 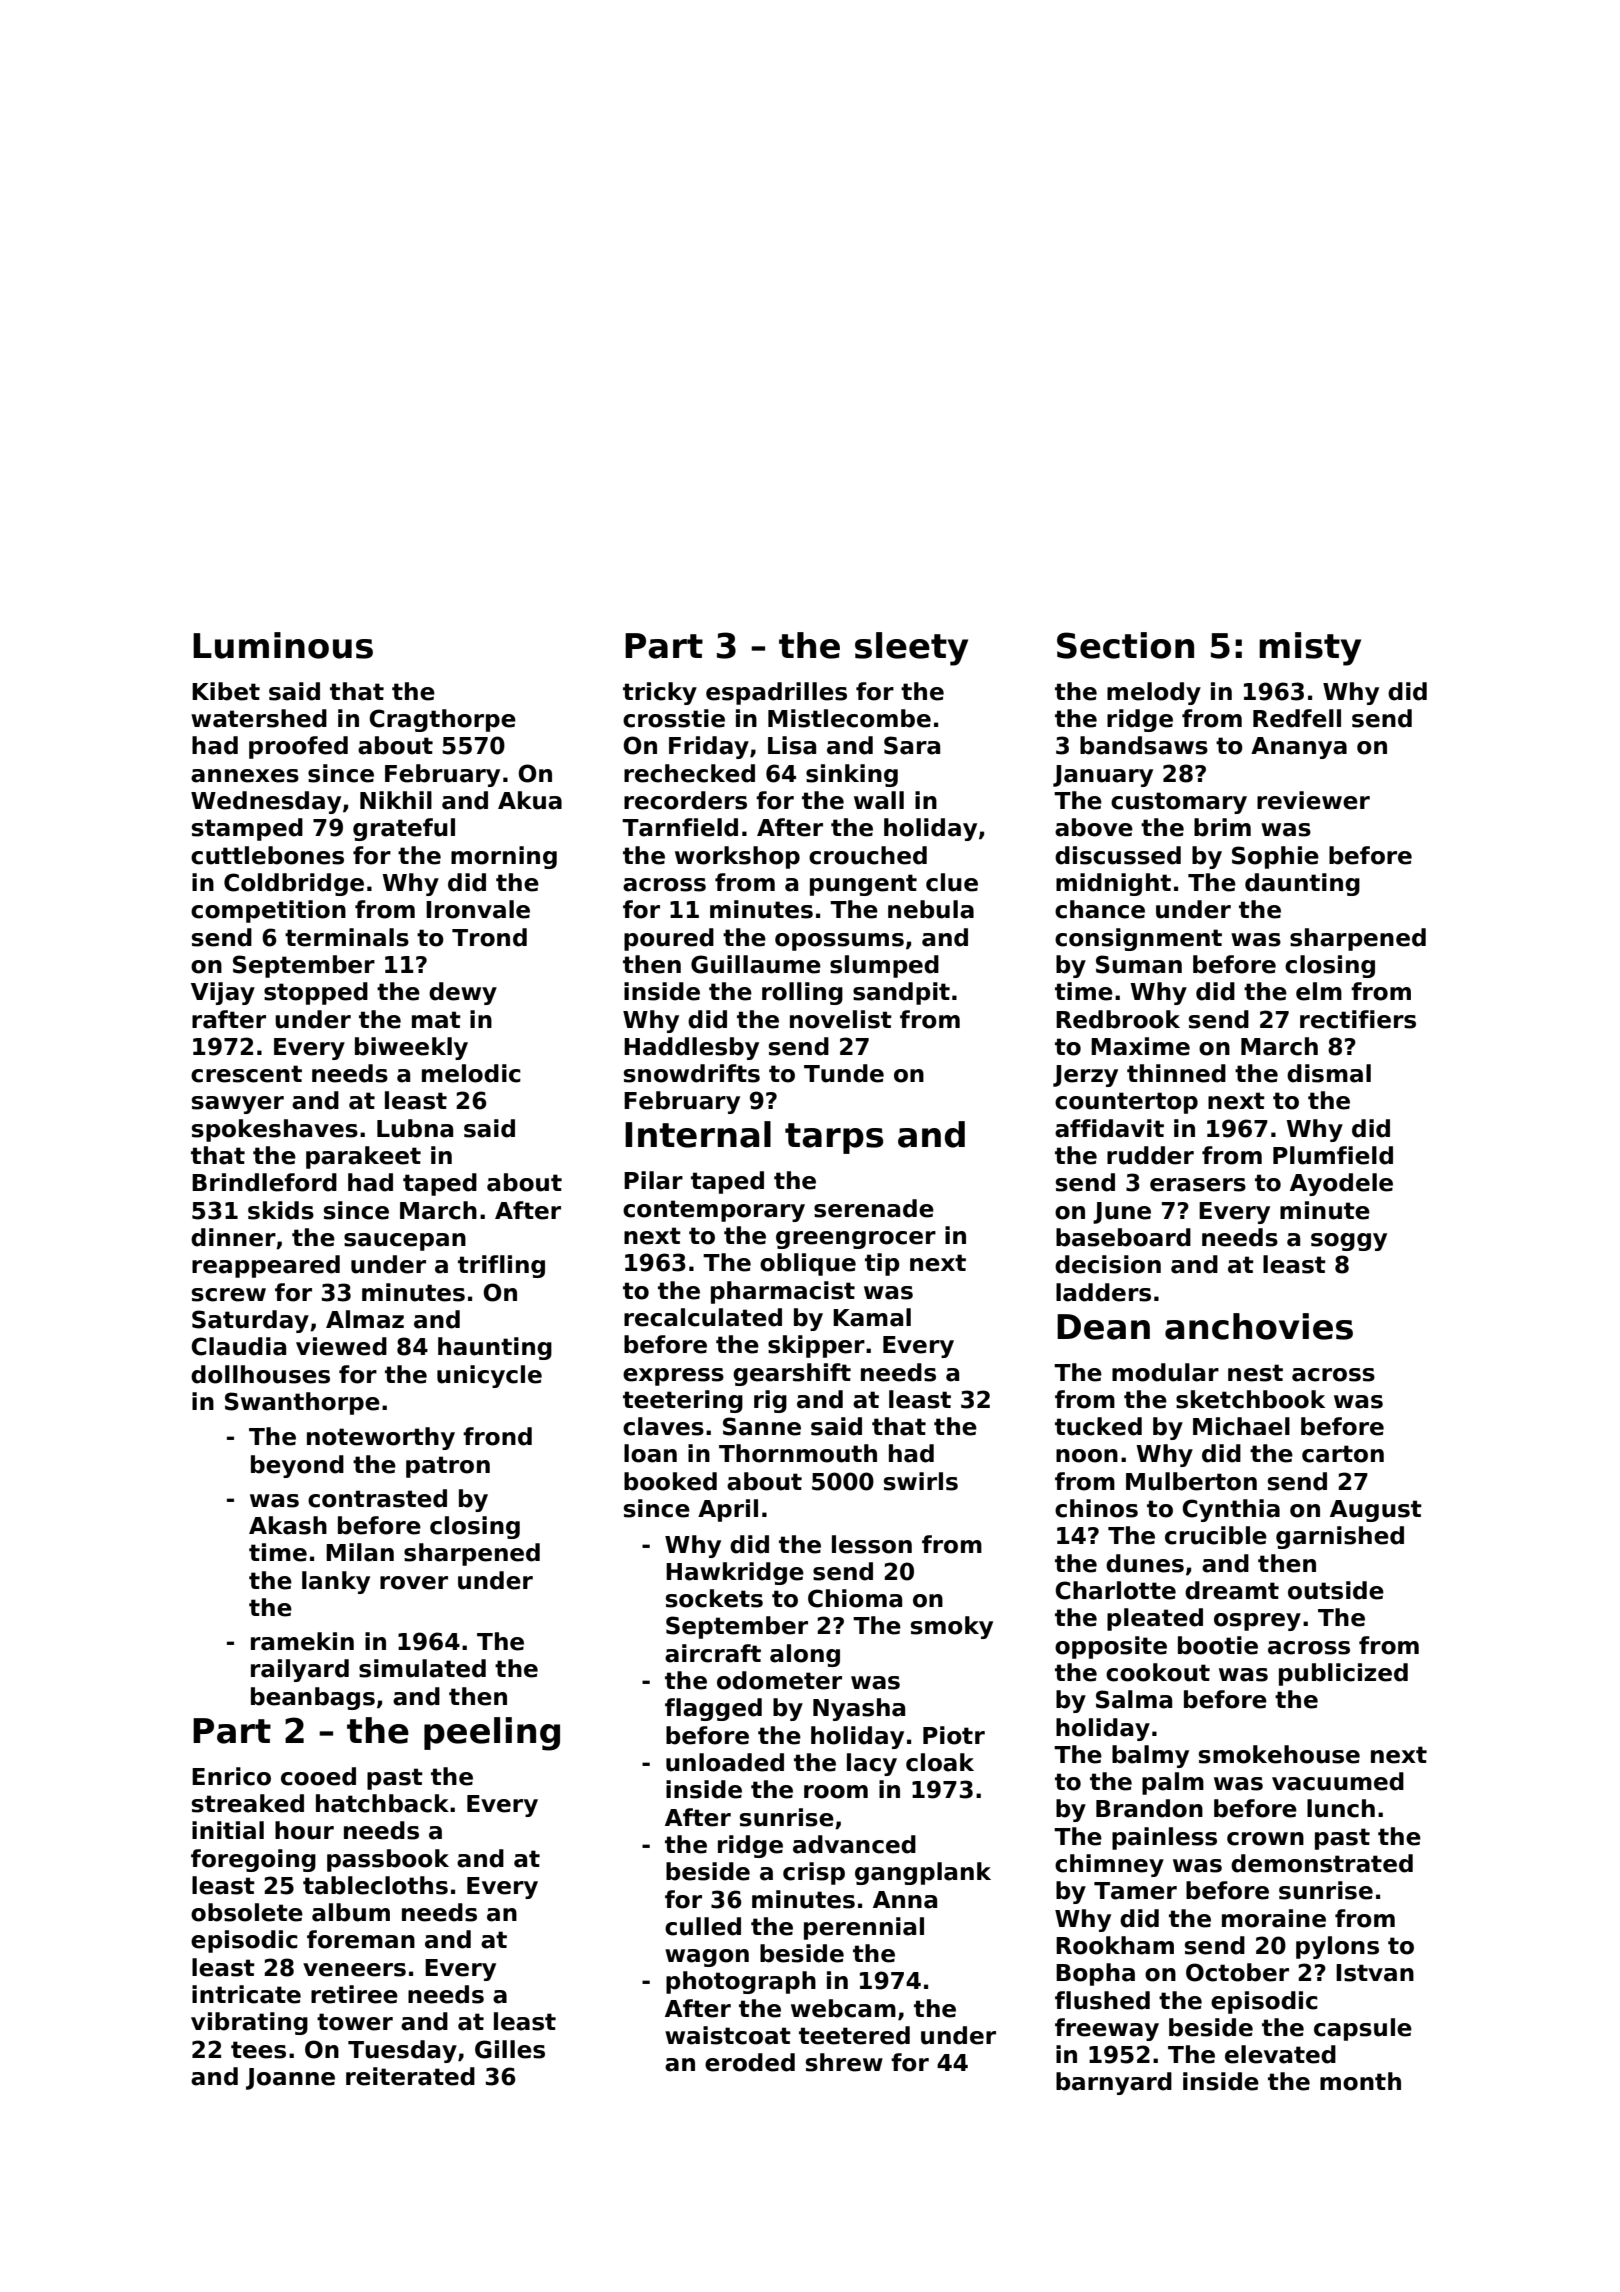 What do you see at coordinates (940, 1762) in the screenshot?
I see `cloak` at bounding box center [940, 1762].
